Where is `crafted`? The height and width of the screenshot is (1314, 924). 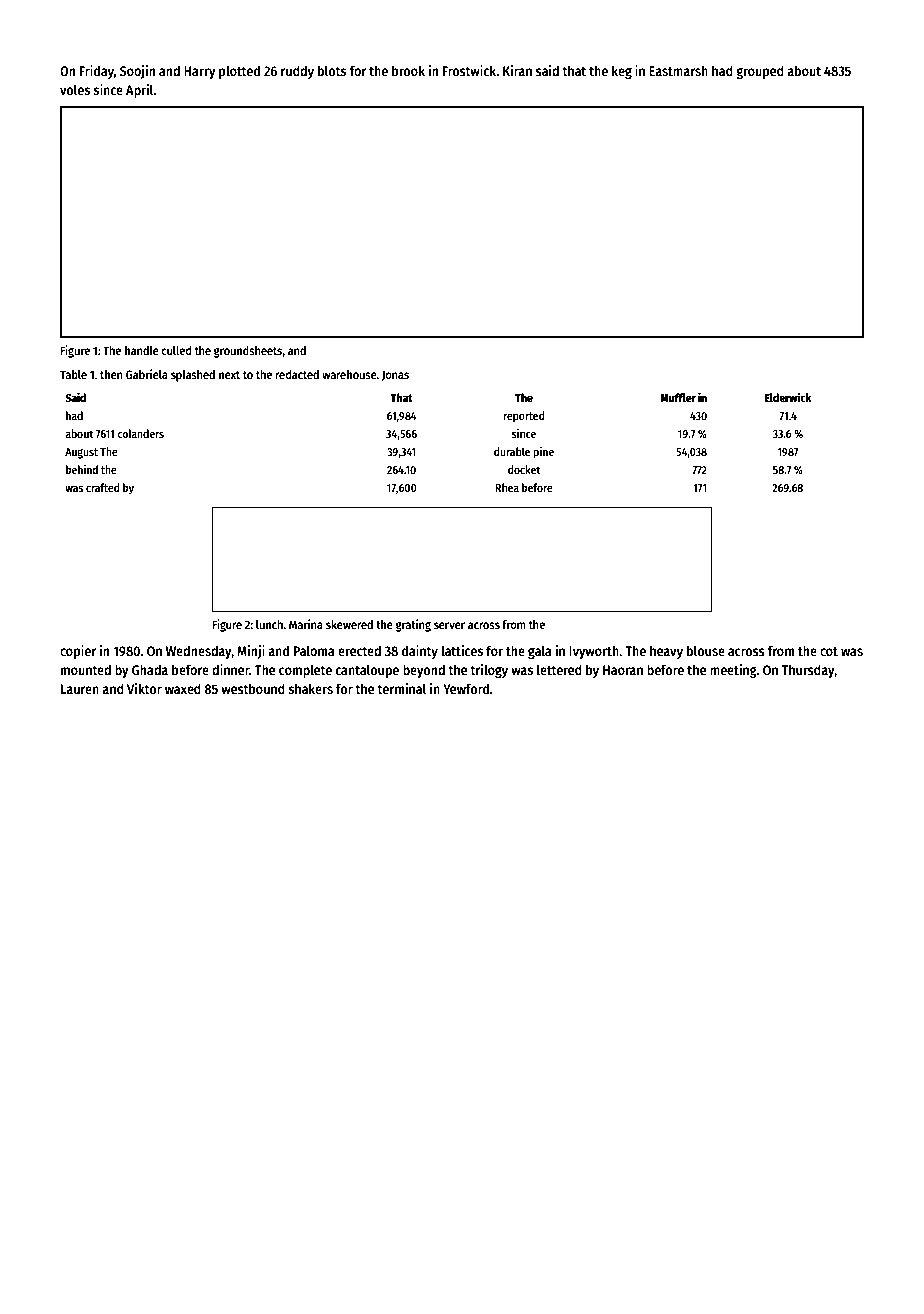
crafted is located at coordinates (103, 487).
